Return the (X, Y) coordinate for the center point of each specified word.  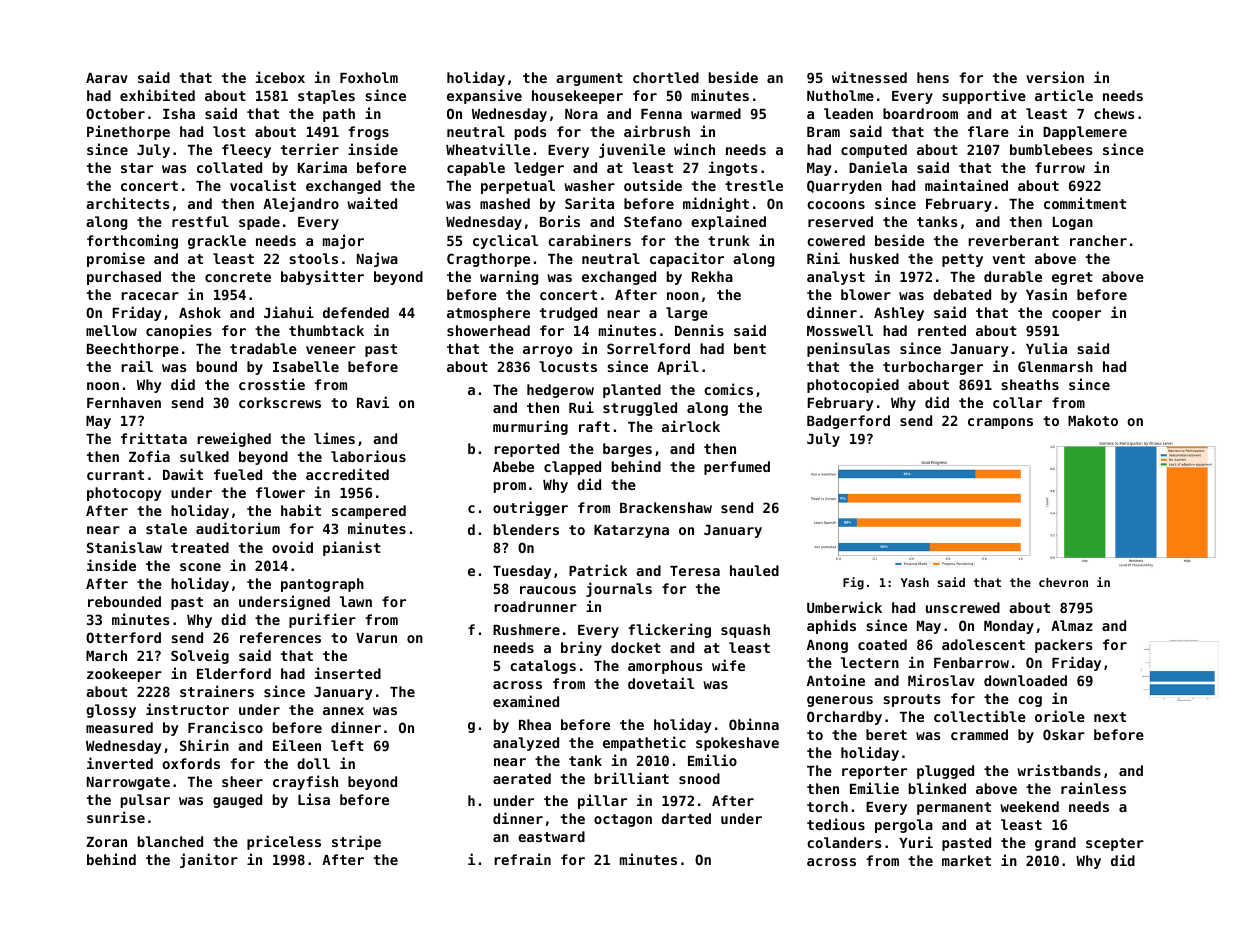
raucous (548, 590)
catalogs (543, 667)
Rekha (712, 276)
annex (343, 711)
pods (530, 133)
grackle (217, 242)
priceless (284, 842)
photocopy (124, 494)
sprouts (911, 700)
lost (229, 131)
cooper (1076, 315)
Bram (823, 132)
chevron (1063, 582)
